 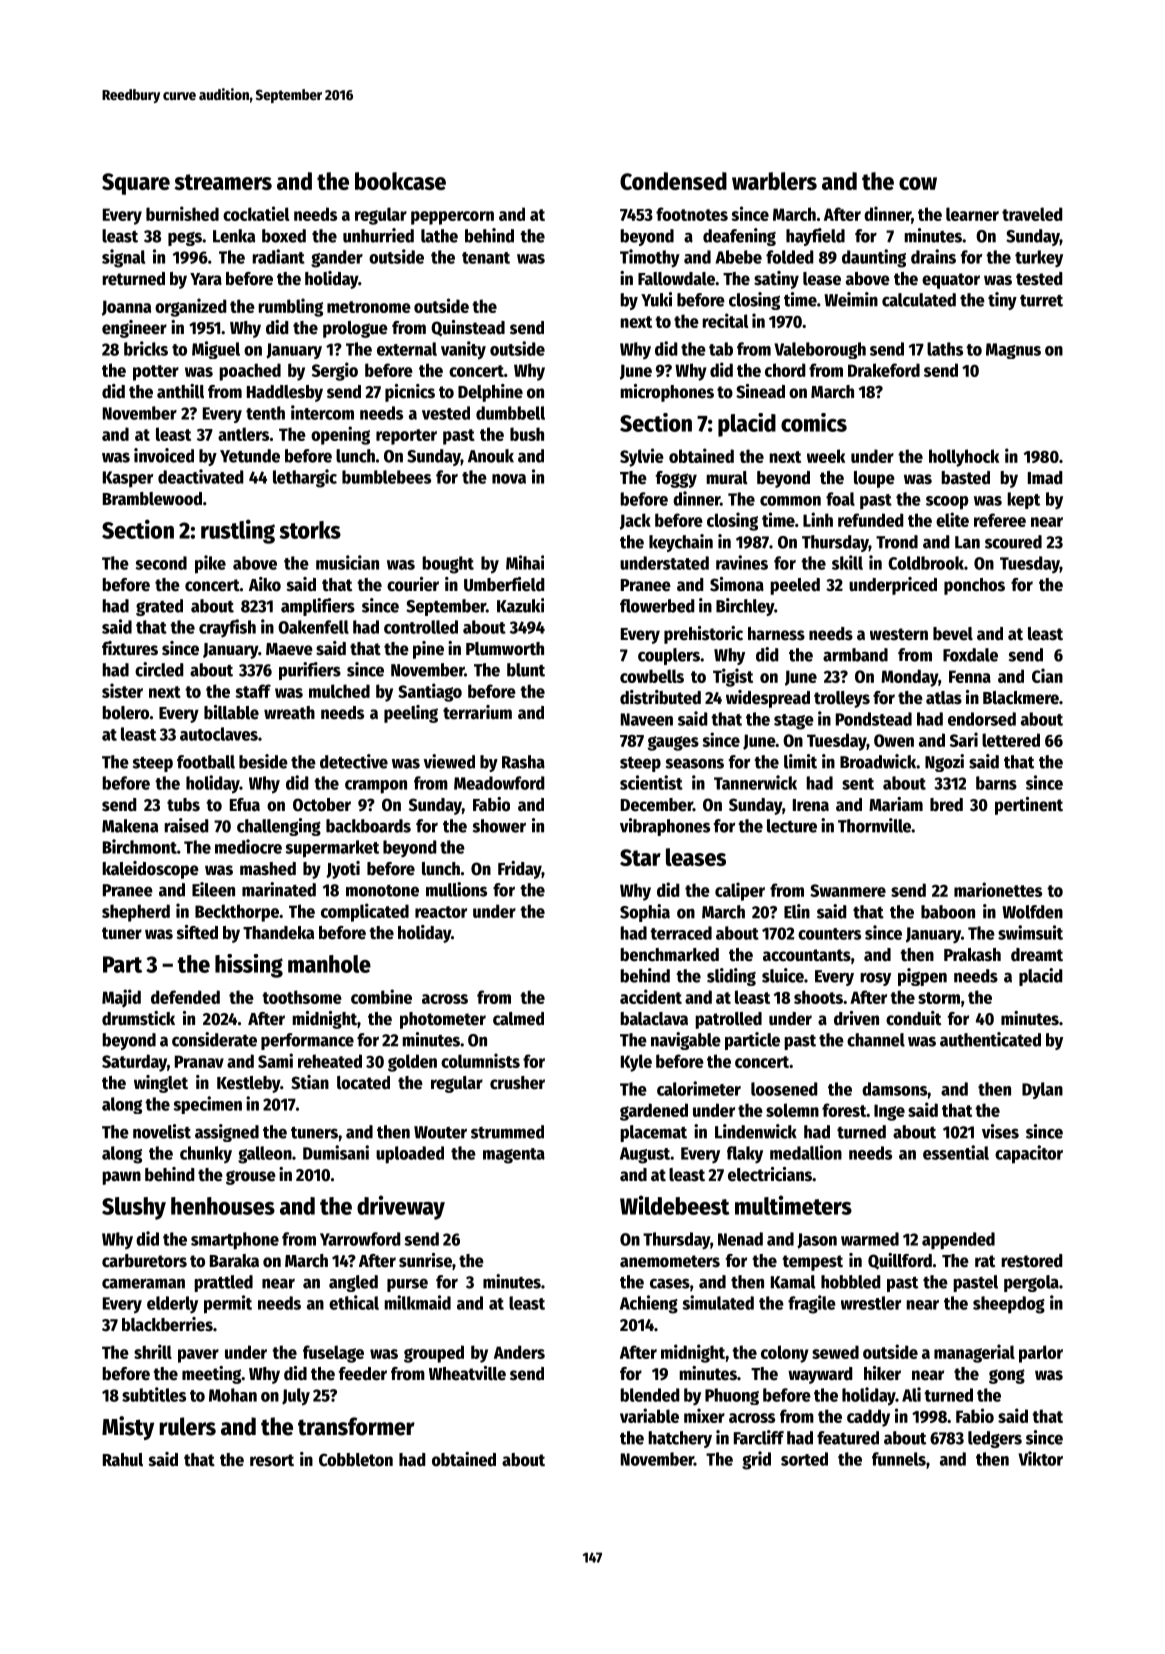 What do you see at coordinates (635, 521) in the screenshot?
I see `Jack` at bounding box center [635, 521].
